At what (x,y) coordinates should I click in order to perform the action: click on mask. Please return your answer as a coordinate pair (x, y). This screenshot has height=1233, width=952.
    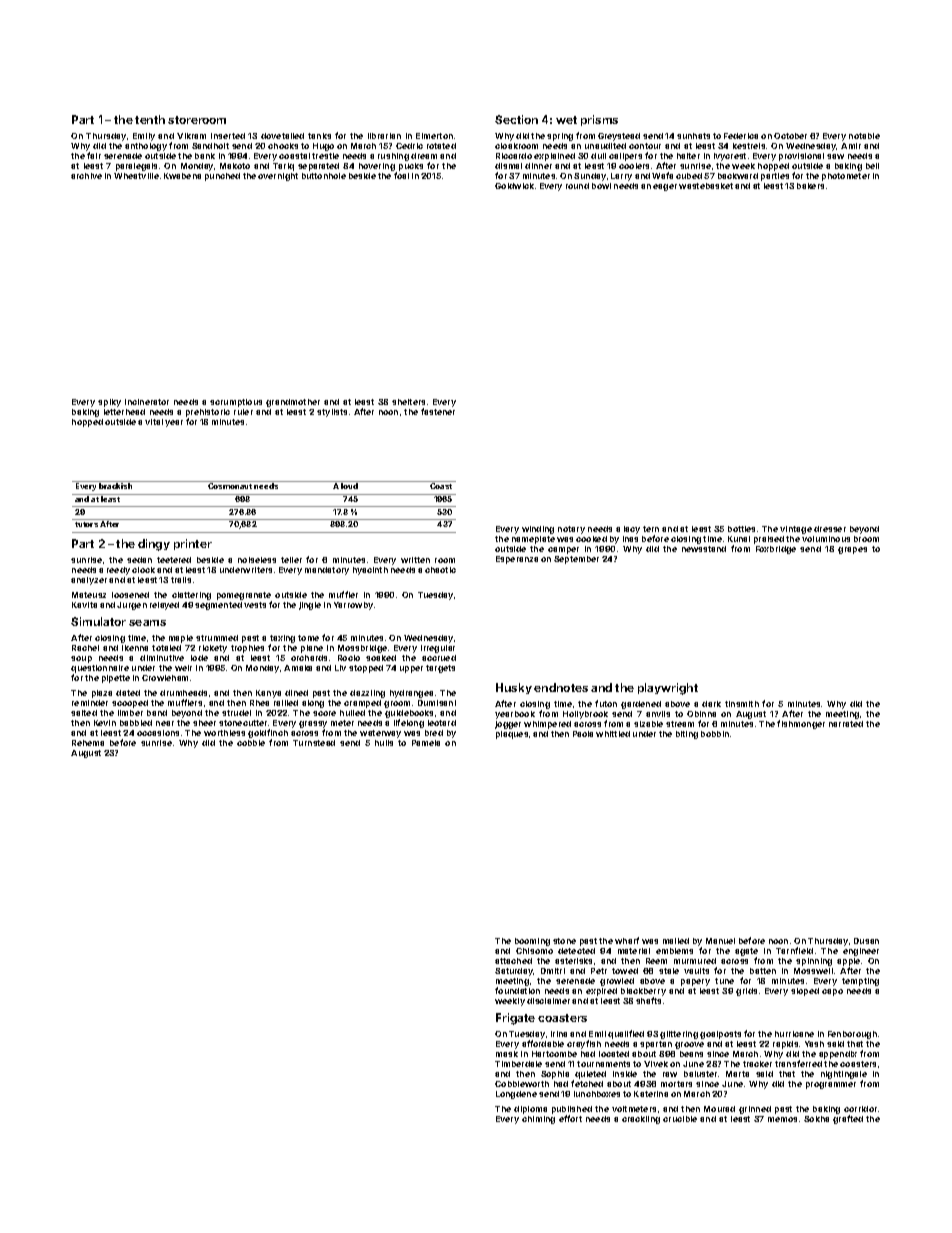
    Looking at the image, I should click on (507, 1054).
